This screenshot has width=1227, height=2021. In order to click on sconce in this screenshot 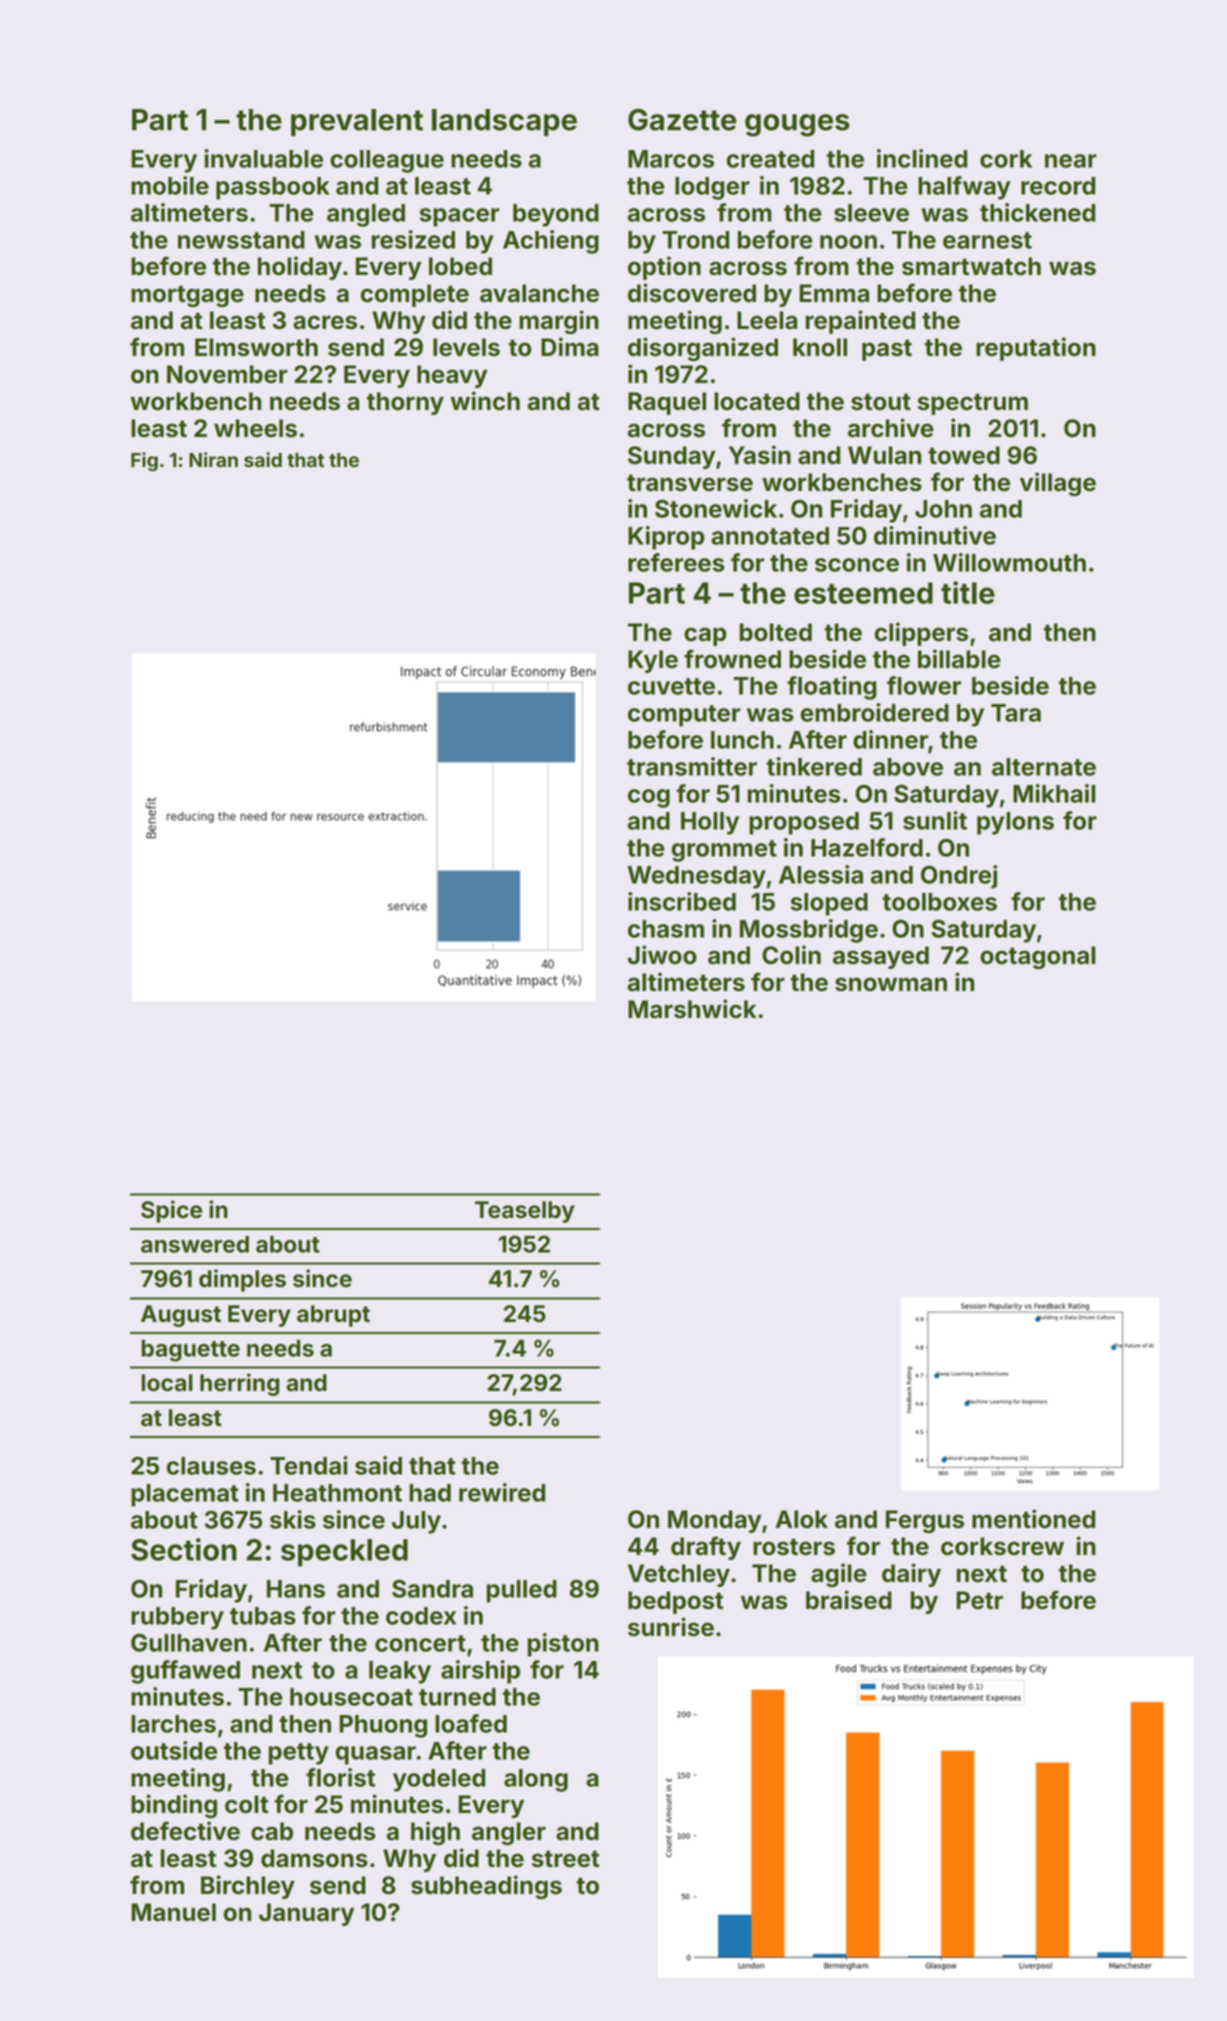, I will do `click(857, 565)`.
